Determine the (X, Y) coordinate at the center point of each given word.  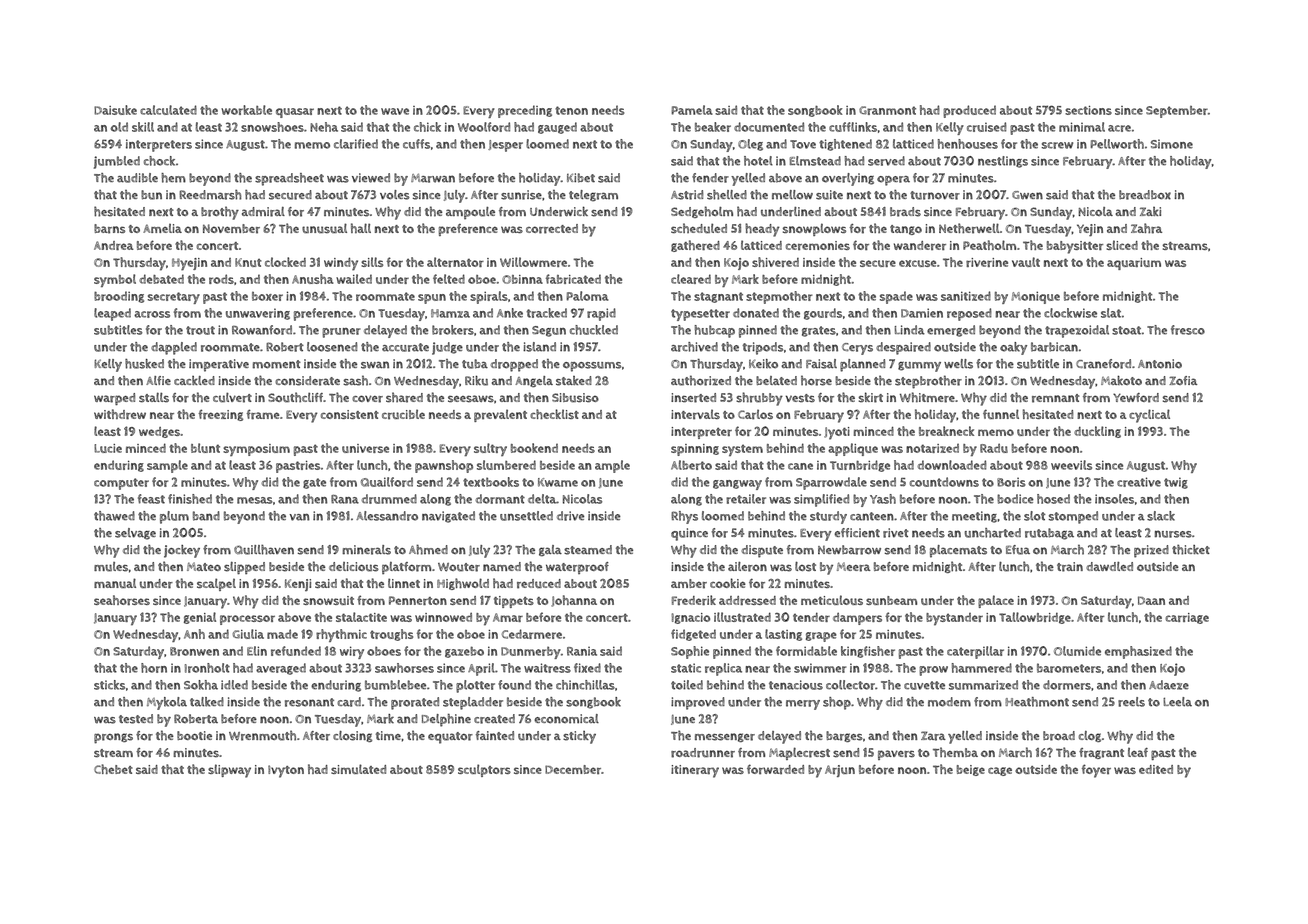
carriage (1187, 618)
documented (769, 127)
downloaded (952, 465)
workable (246, 110)
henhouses (968, 144)
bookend (534, 448)
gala (550, 550)
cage (1000, 771)
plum (174, 517)
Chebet (113, 769)
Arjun (840, 771)
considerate (307, 381)
